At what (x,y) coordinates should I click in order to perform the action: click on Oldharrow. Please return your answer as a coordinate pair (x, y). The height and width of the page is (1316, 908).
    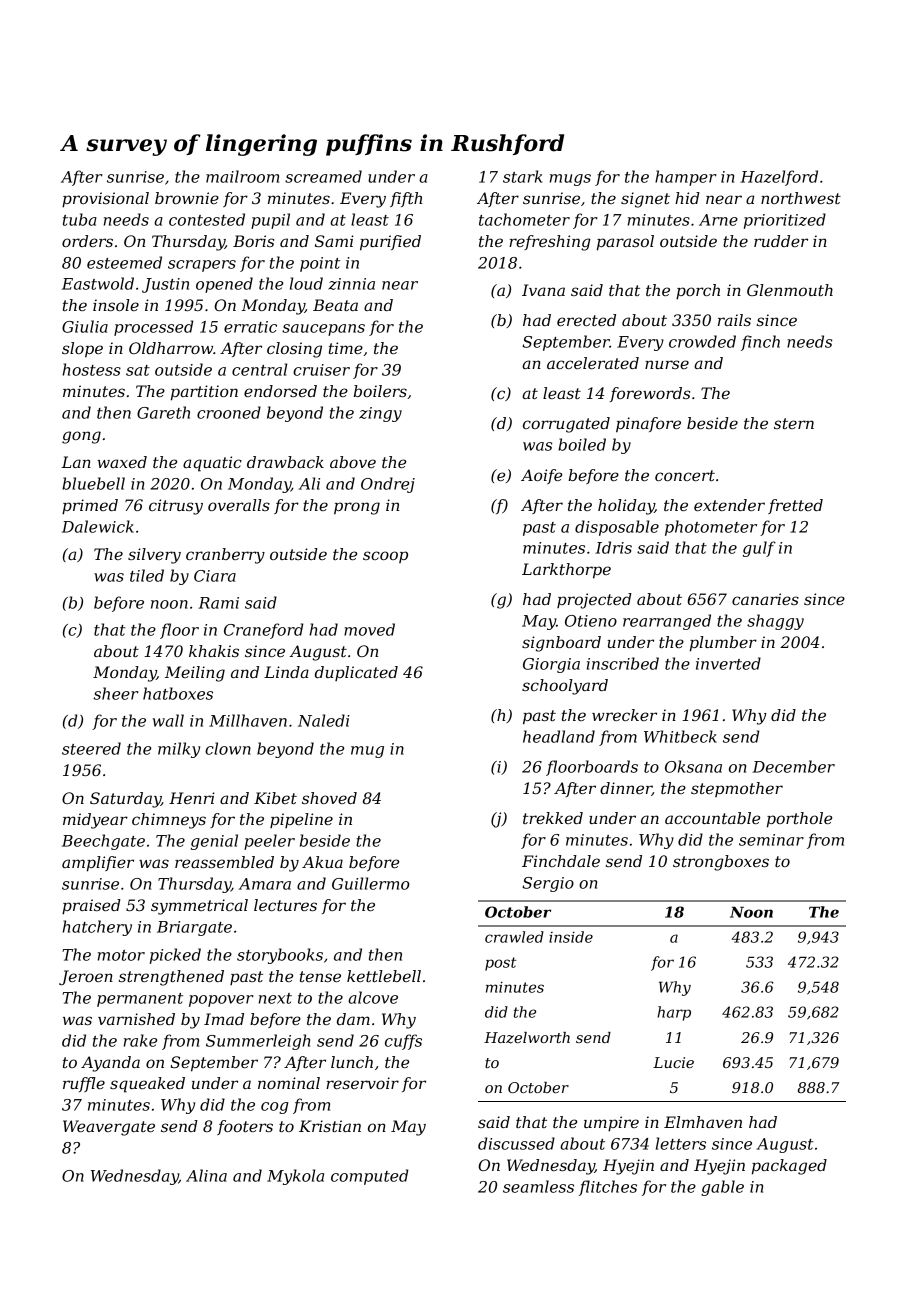
    Looking at the image, I should click on (171, 348).
